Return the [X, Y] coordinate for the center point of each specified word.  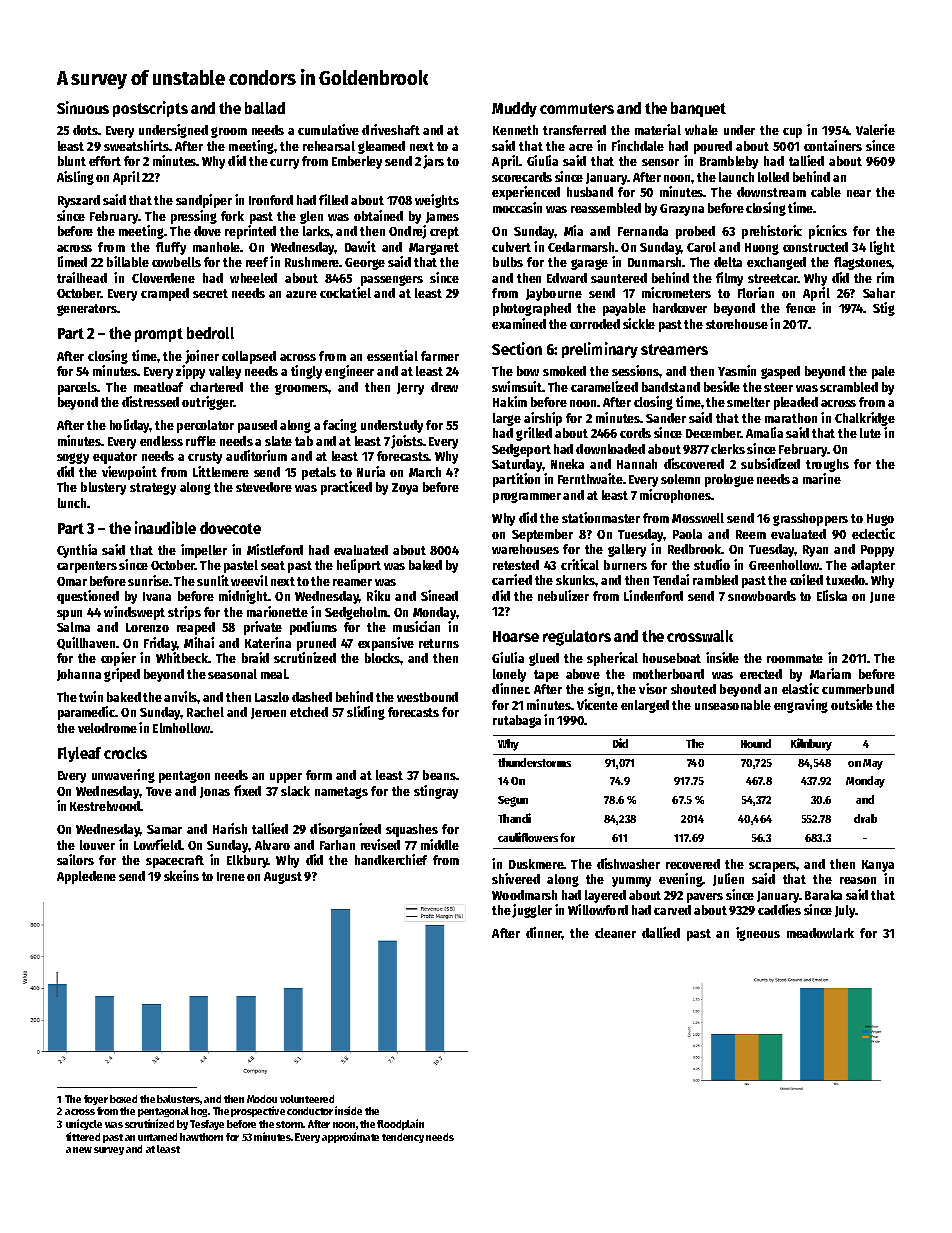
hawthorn [201, 1137]
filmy [729, 279]
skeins [181, 875]
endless [161, 441]
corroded [595, 324]
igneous [758, 934]
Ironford [271, 200]
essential [392, 355]
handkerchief [391, 859]
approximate [350, 1137]
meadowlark [820, 933]
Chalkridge [865, 419]
